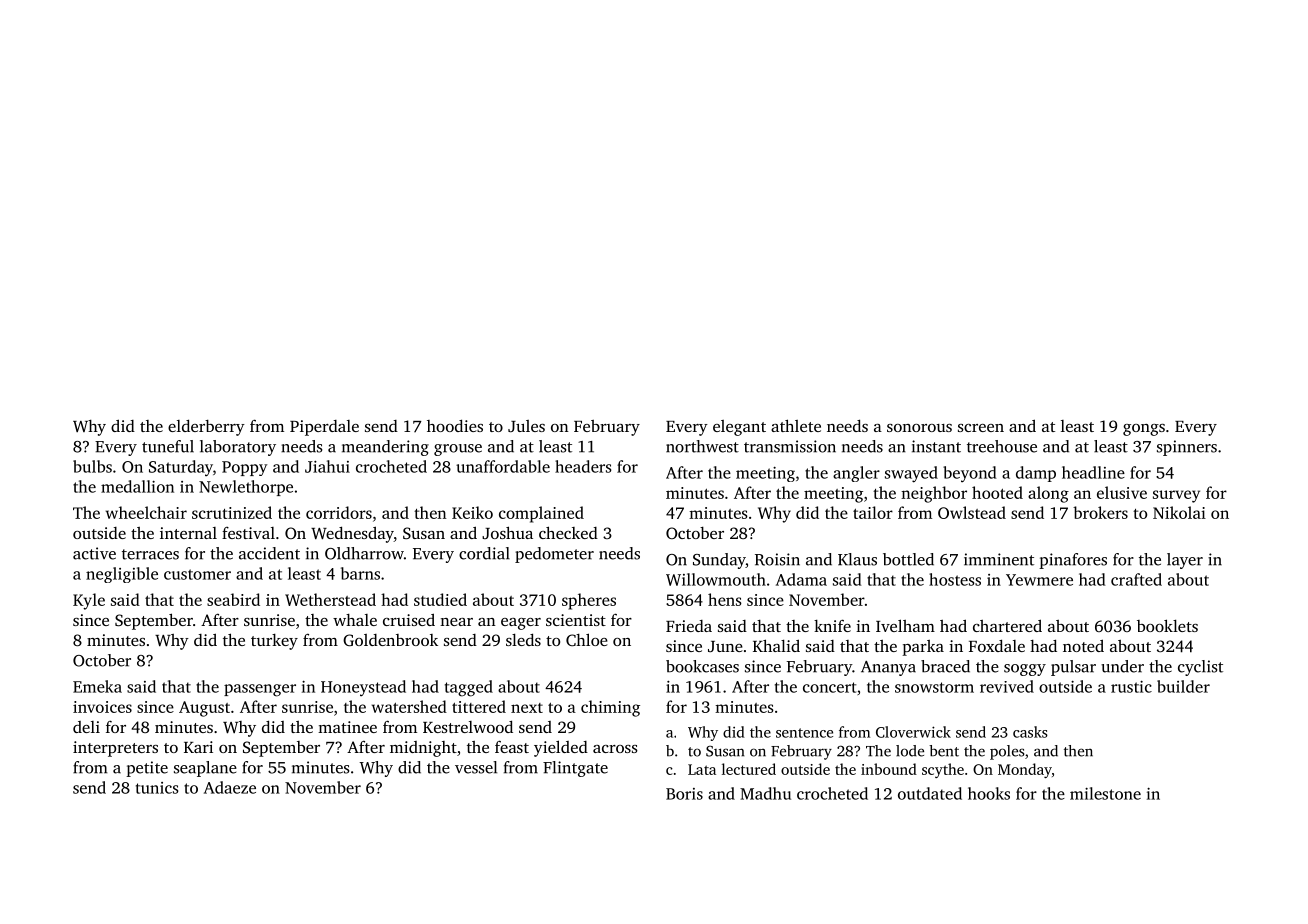 This page has height=924, width=1308. What do you see at coordinates (1144, 430) in the page?
I see `gongs` at bounding box center [1144, 430].
